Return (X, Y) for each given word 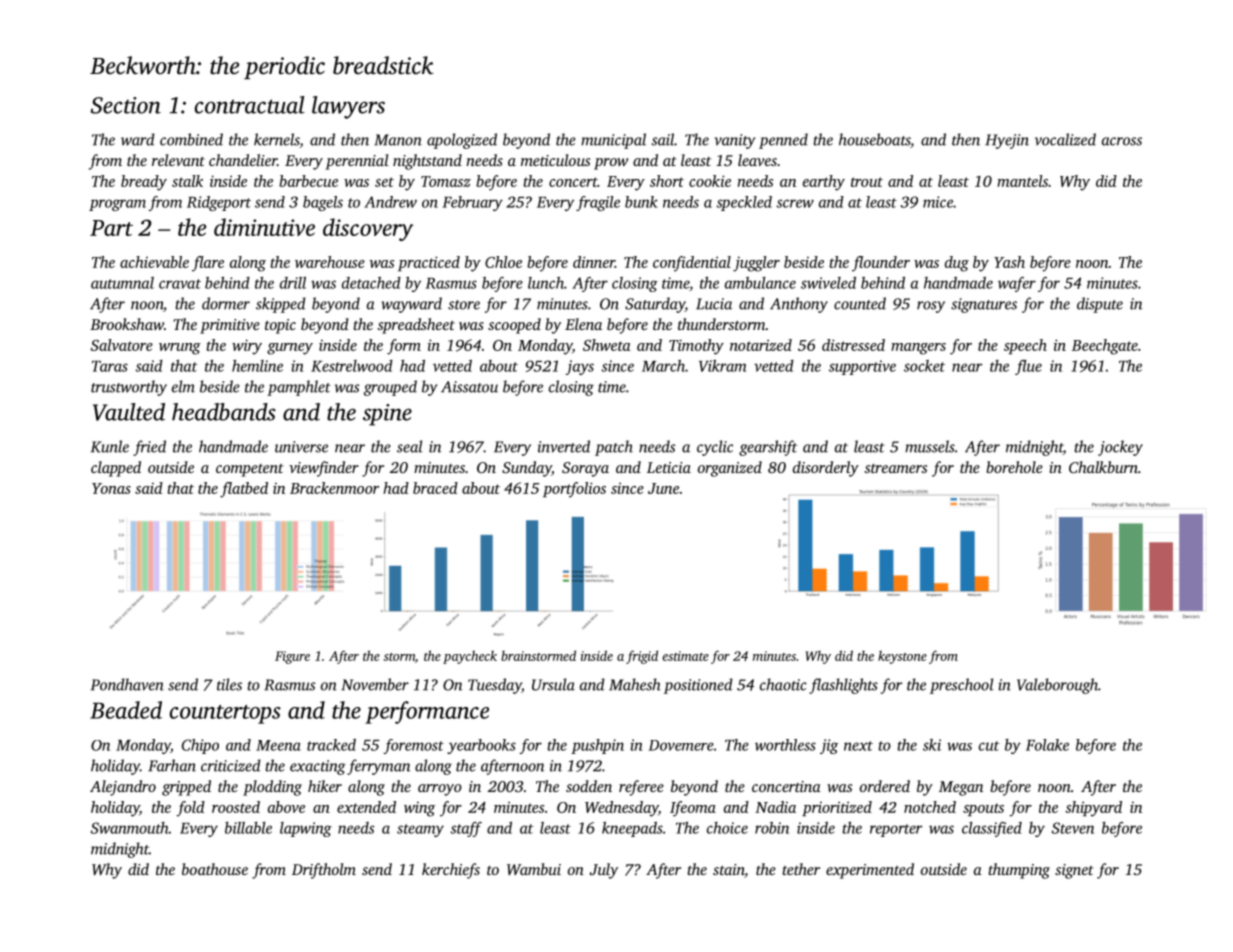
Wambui (534, 869)
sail (663, 139)
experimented (870, 871)
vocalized (1065, 139)
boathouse (215, 869)
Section (126, 105)
